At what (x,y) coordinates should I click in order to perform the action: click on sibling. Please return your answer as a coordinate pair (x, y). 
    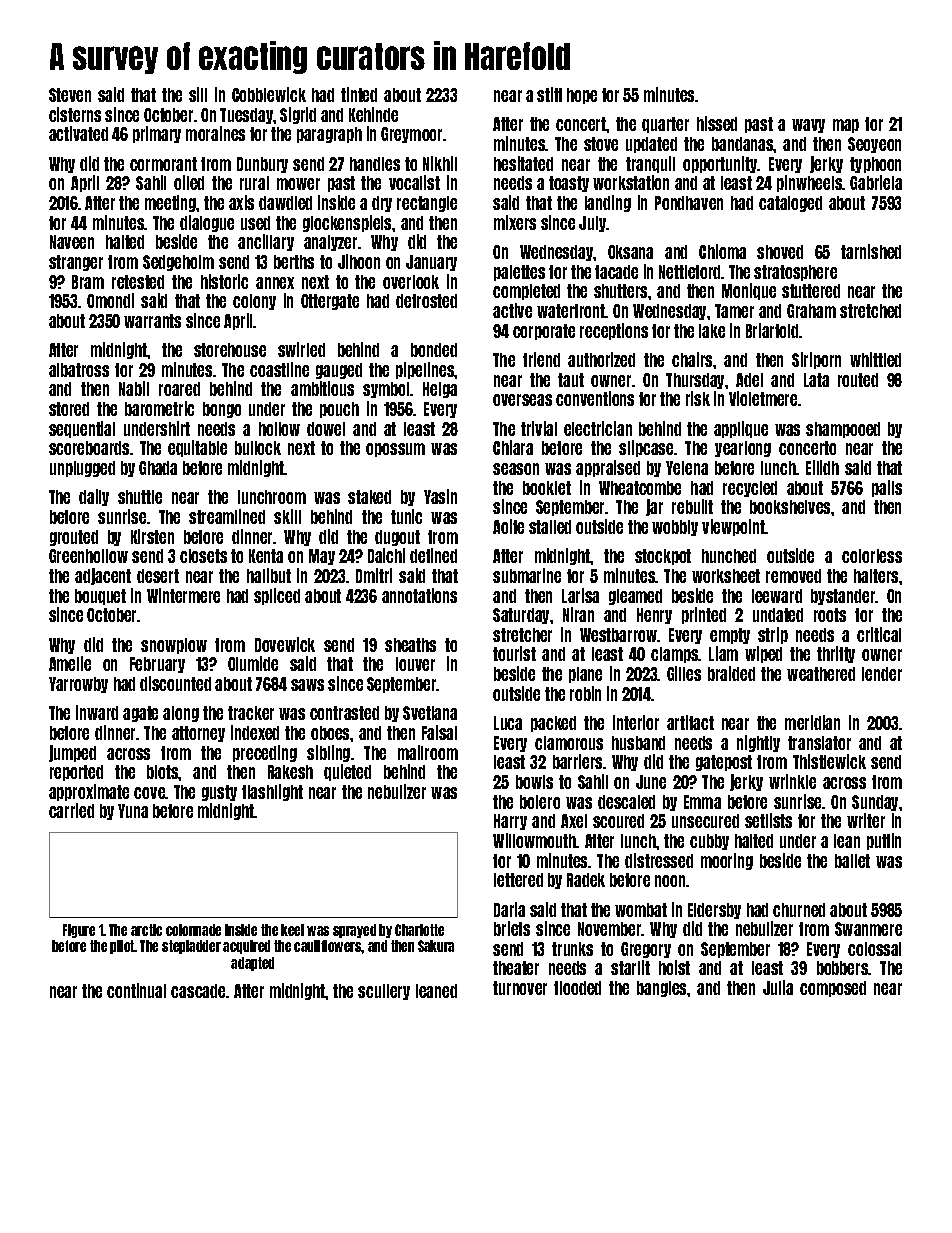
    Looking at the image, I should click on (328, 753).
